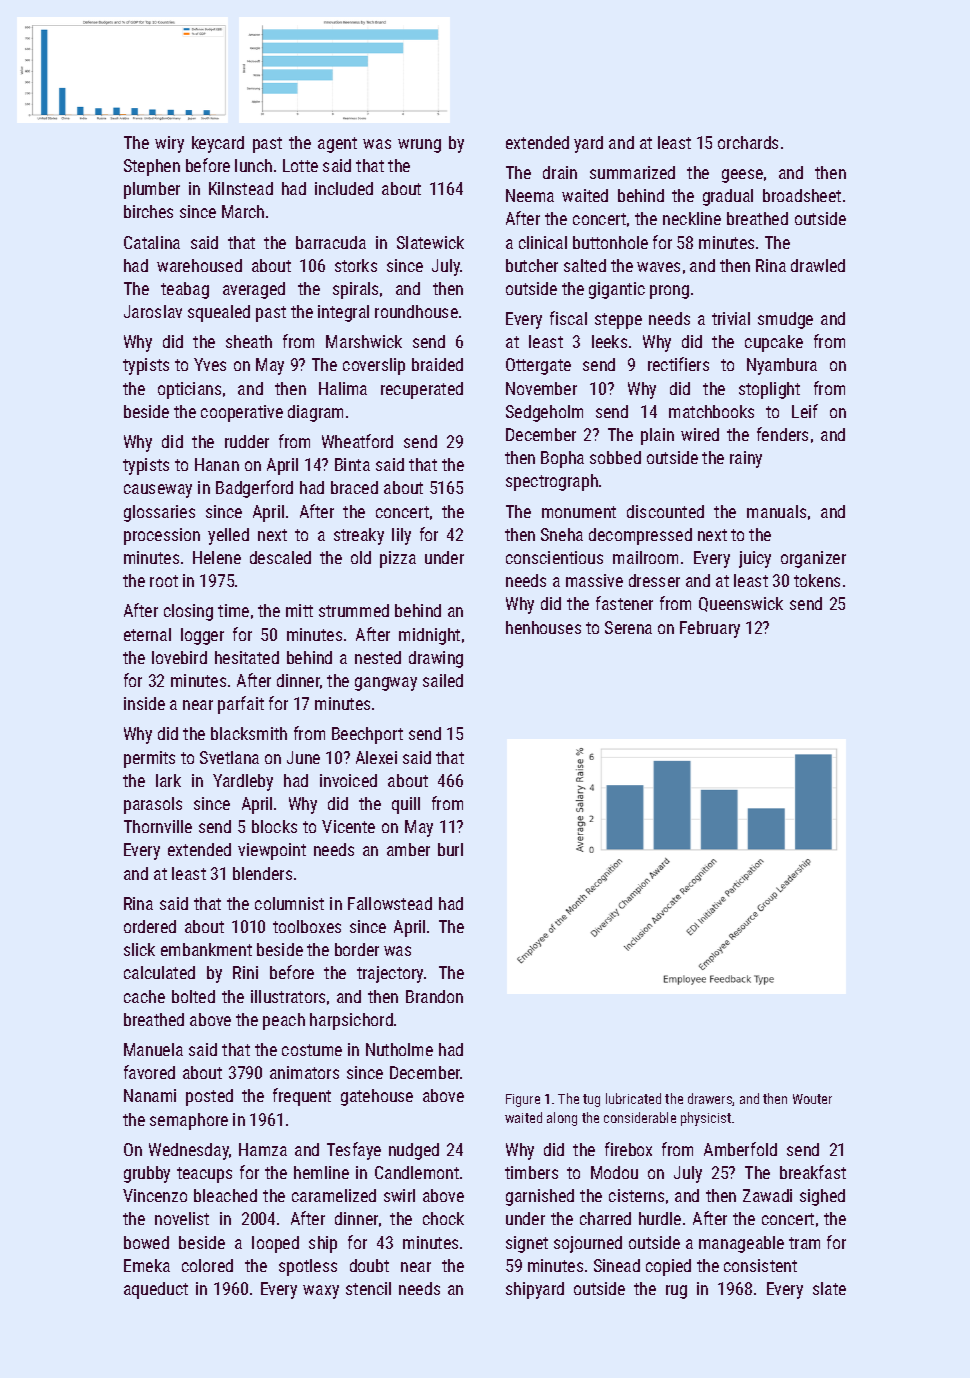  What do you see at coordinates (247, 441) in the screenshot?
I see `rudder` at bounding box center [247, 441].
